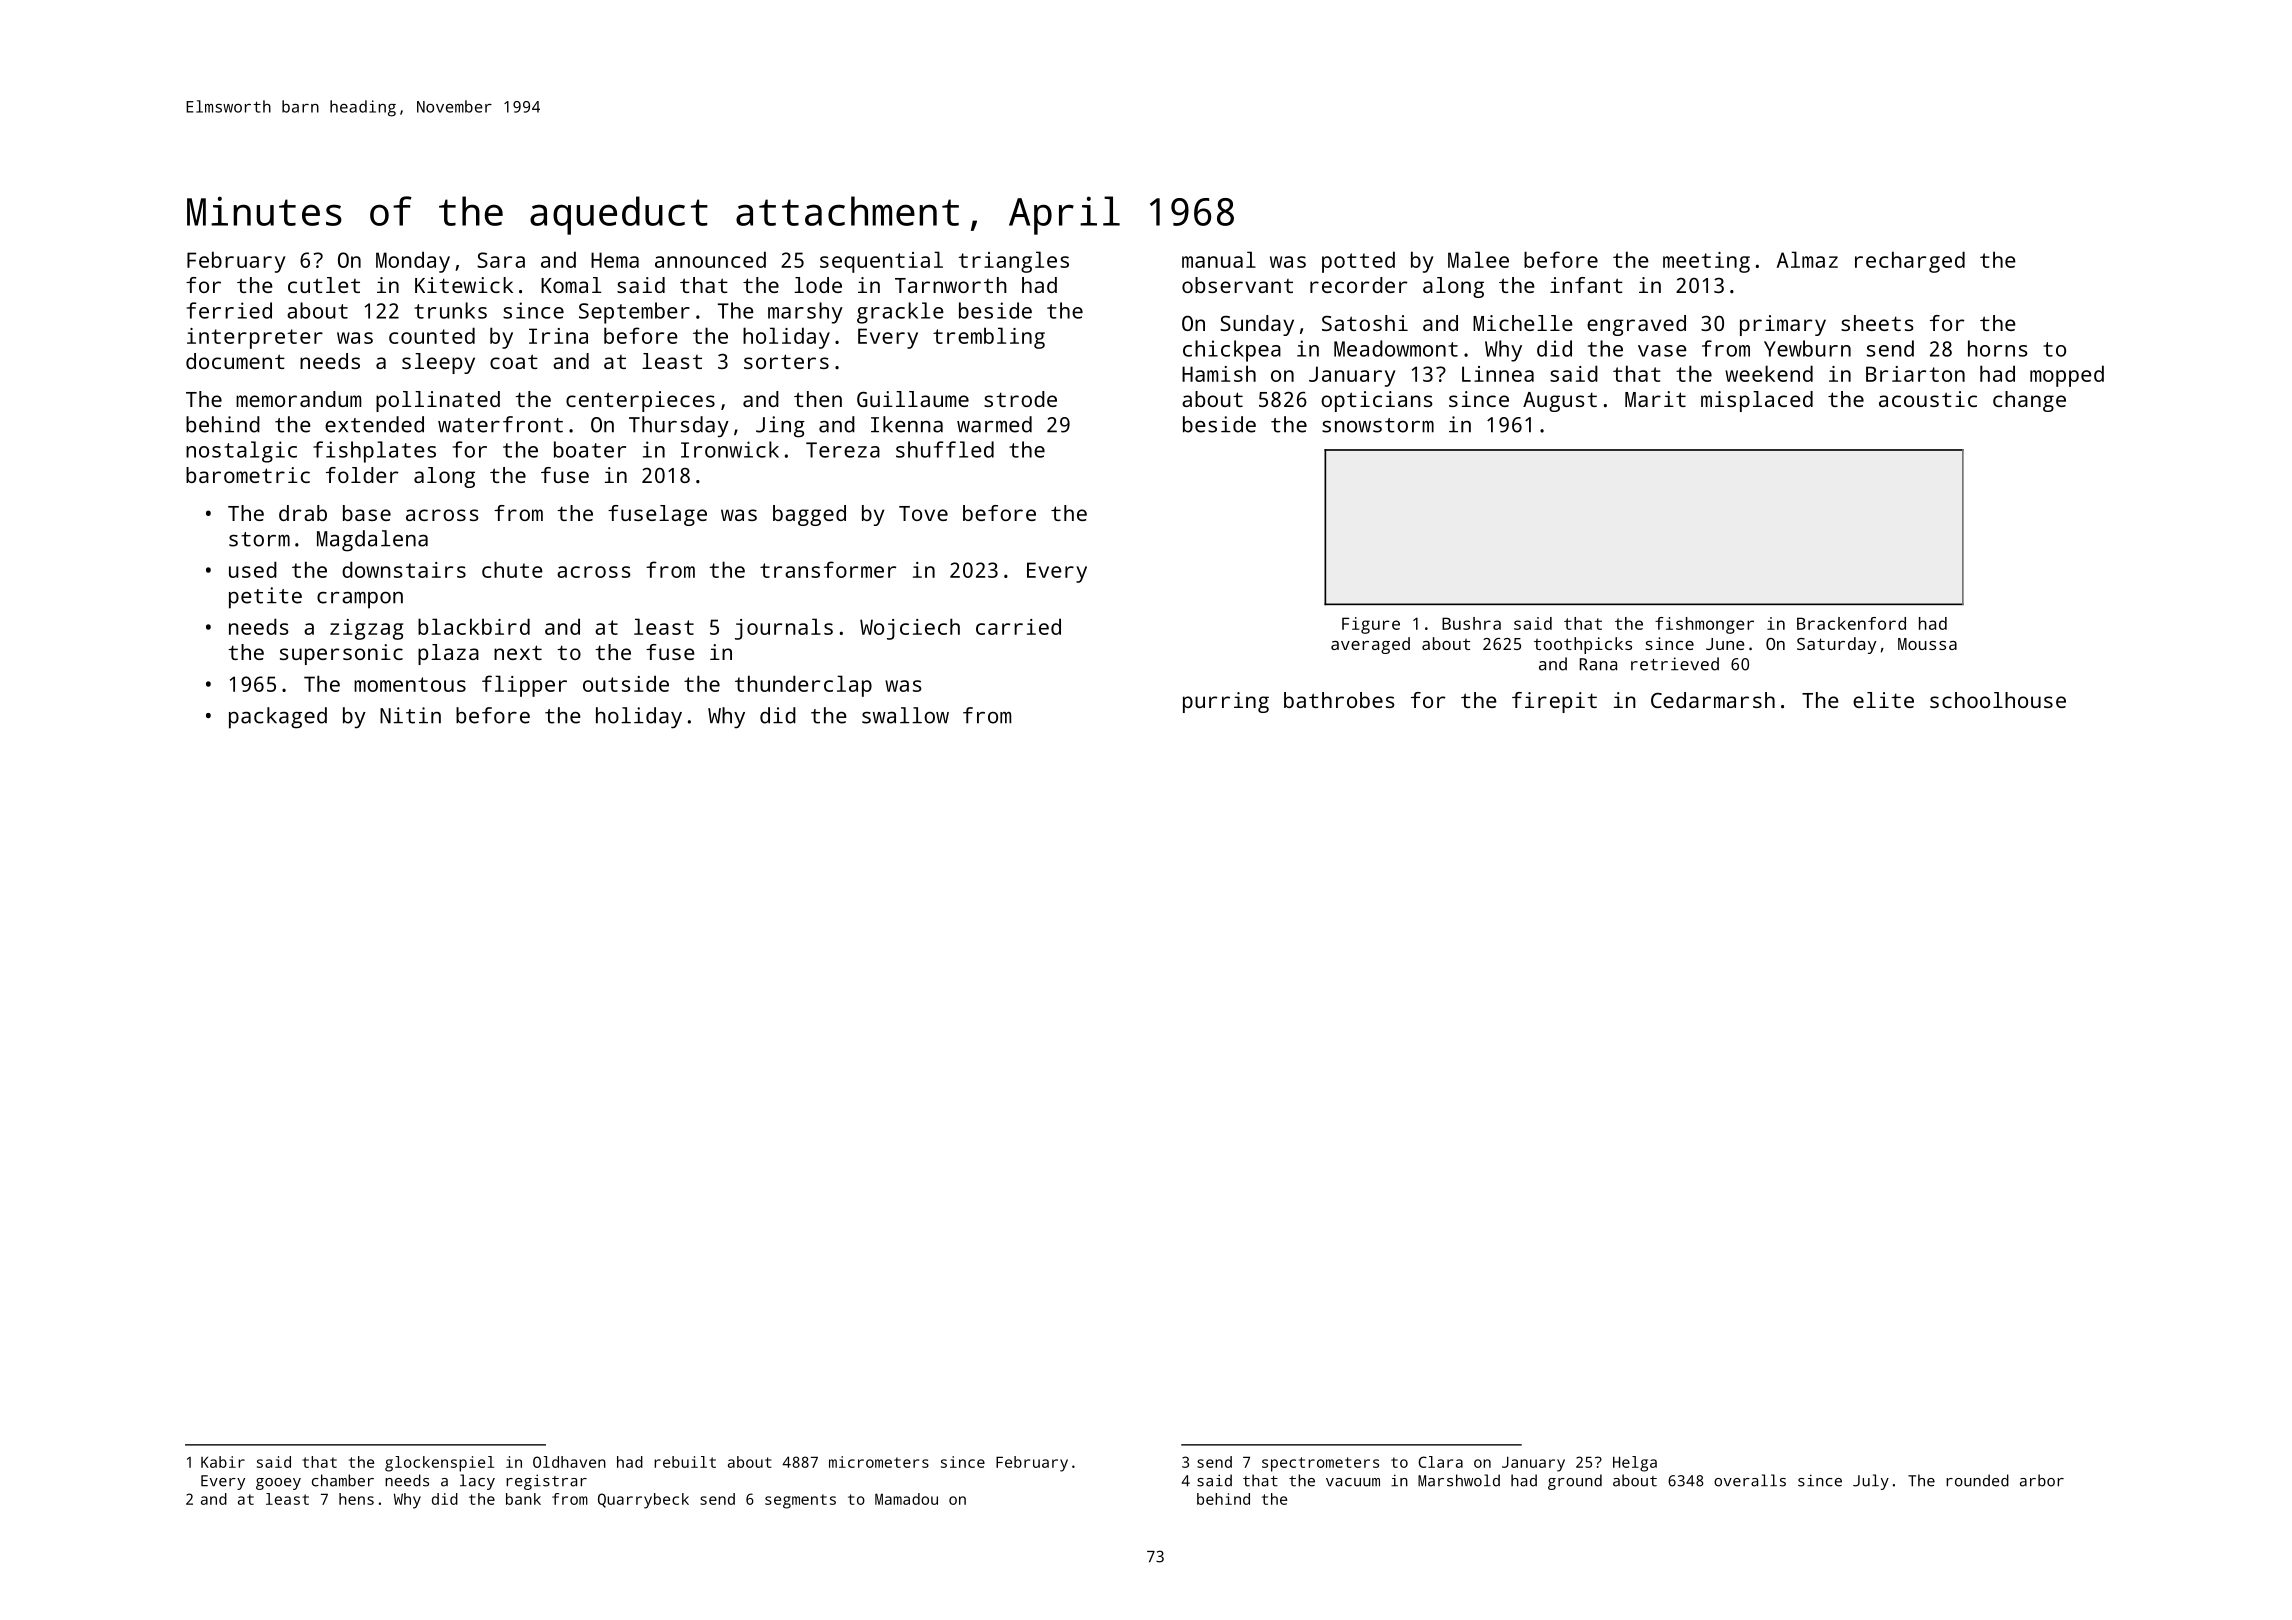 Image resolution: width=2292 pixels, height=1620 pixels. I want to click on packaged, so click(278, 718).
